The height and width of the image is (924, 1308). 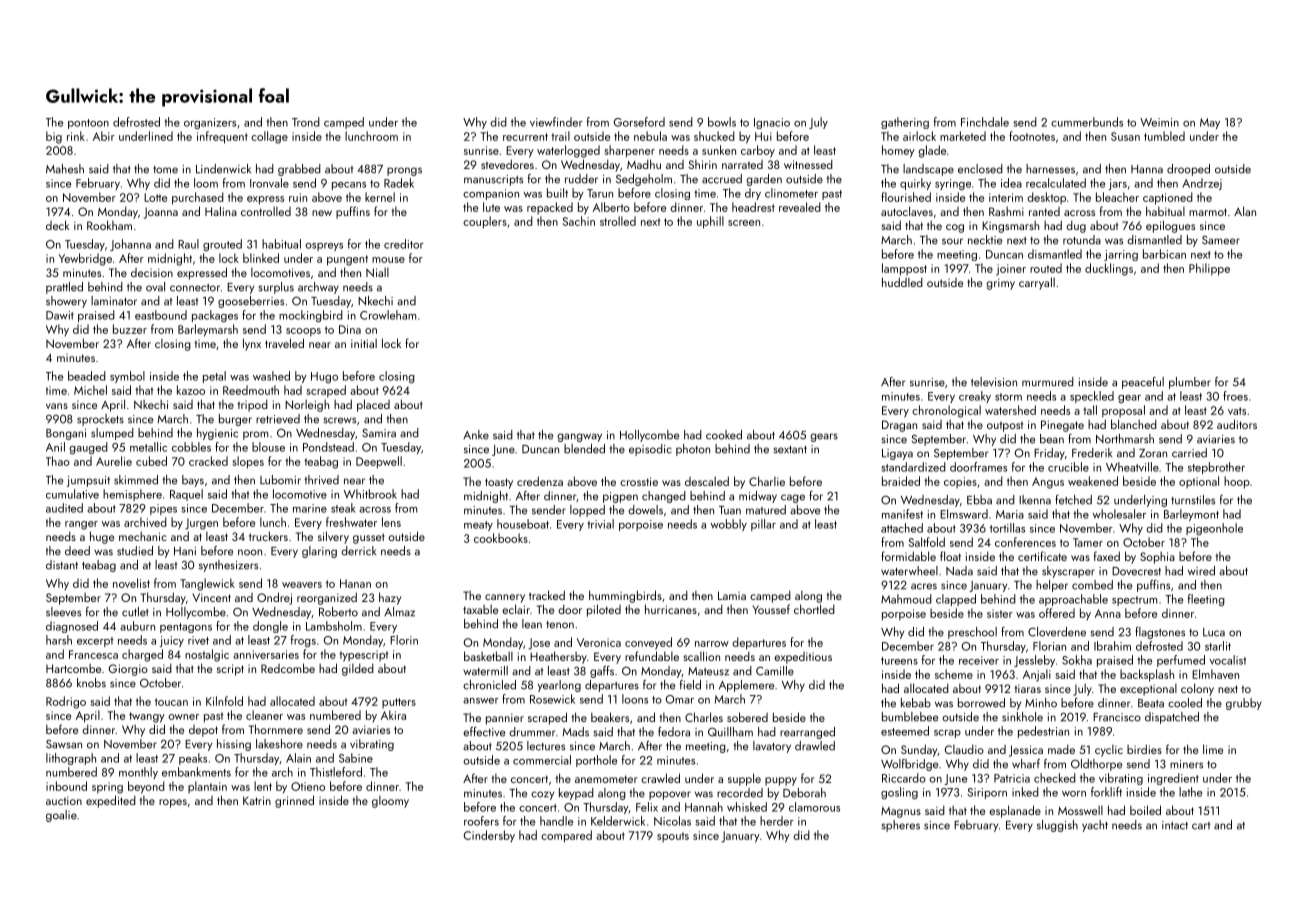 What do you see at coordinates (791, 193) in the image?
I see `clinometer` at bounding box center [791, 193].
